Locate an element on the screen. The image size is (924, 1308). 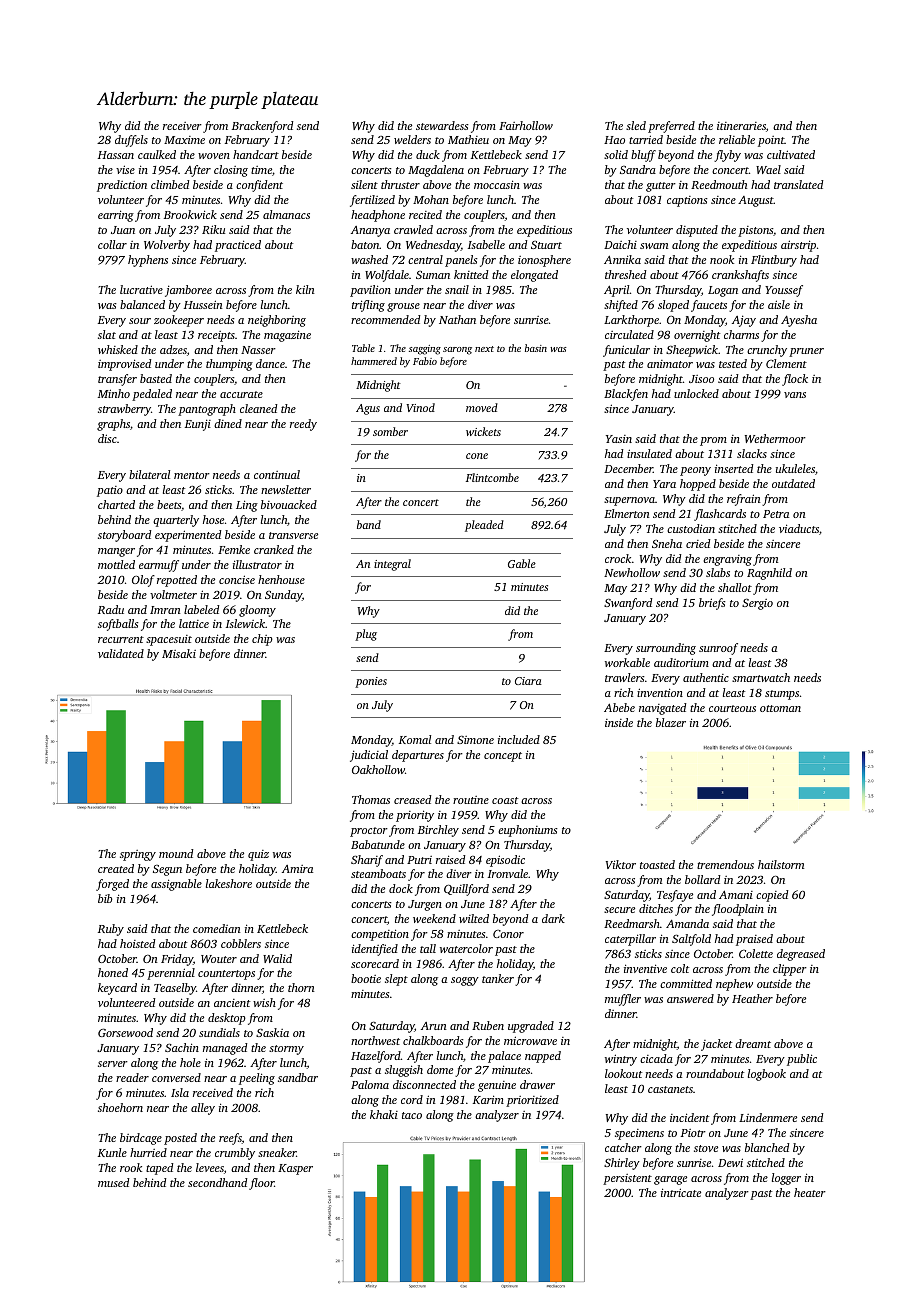
persistent is located at coordinates (627, 1179).
